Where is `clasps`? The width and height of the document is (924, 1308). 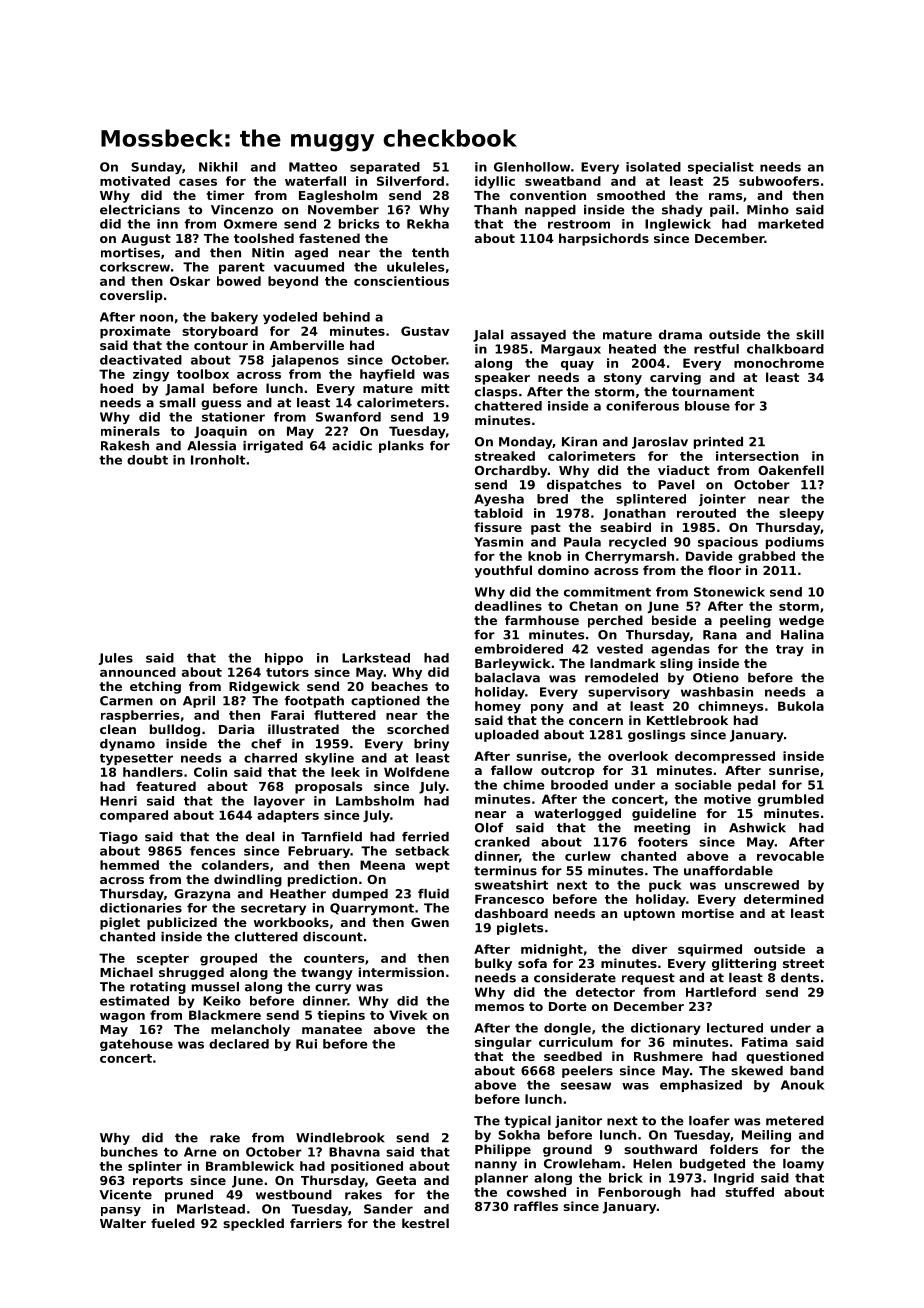 clasps is located at coordinates (496, 393).
